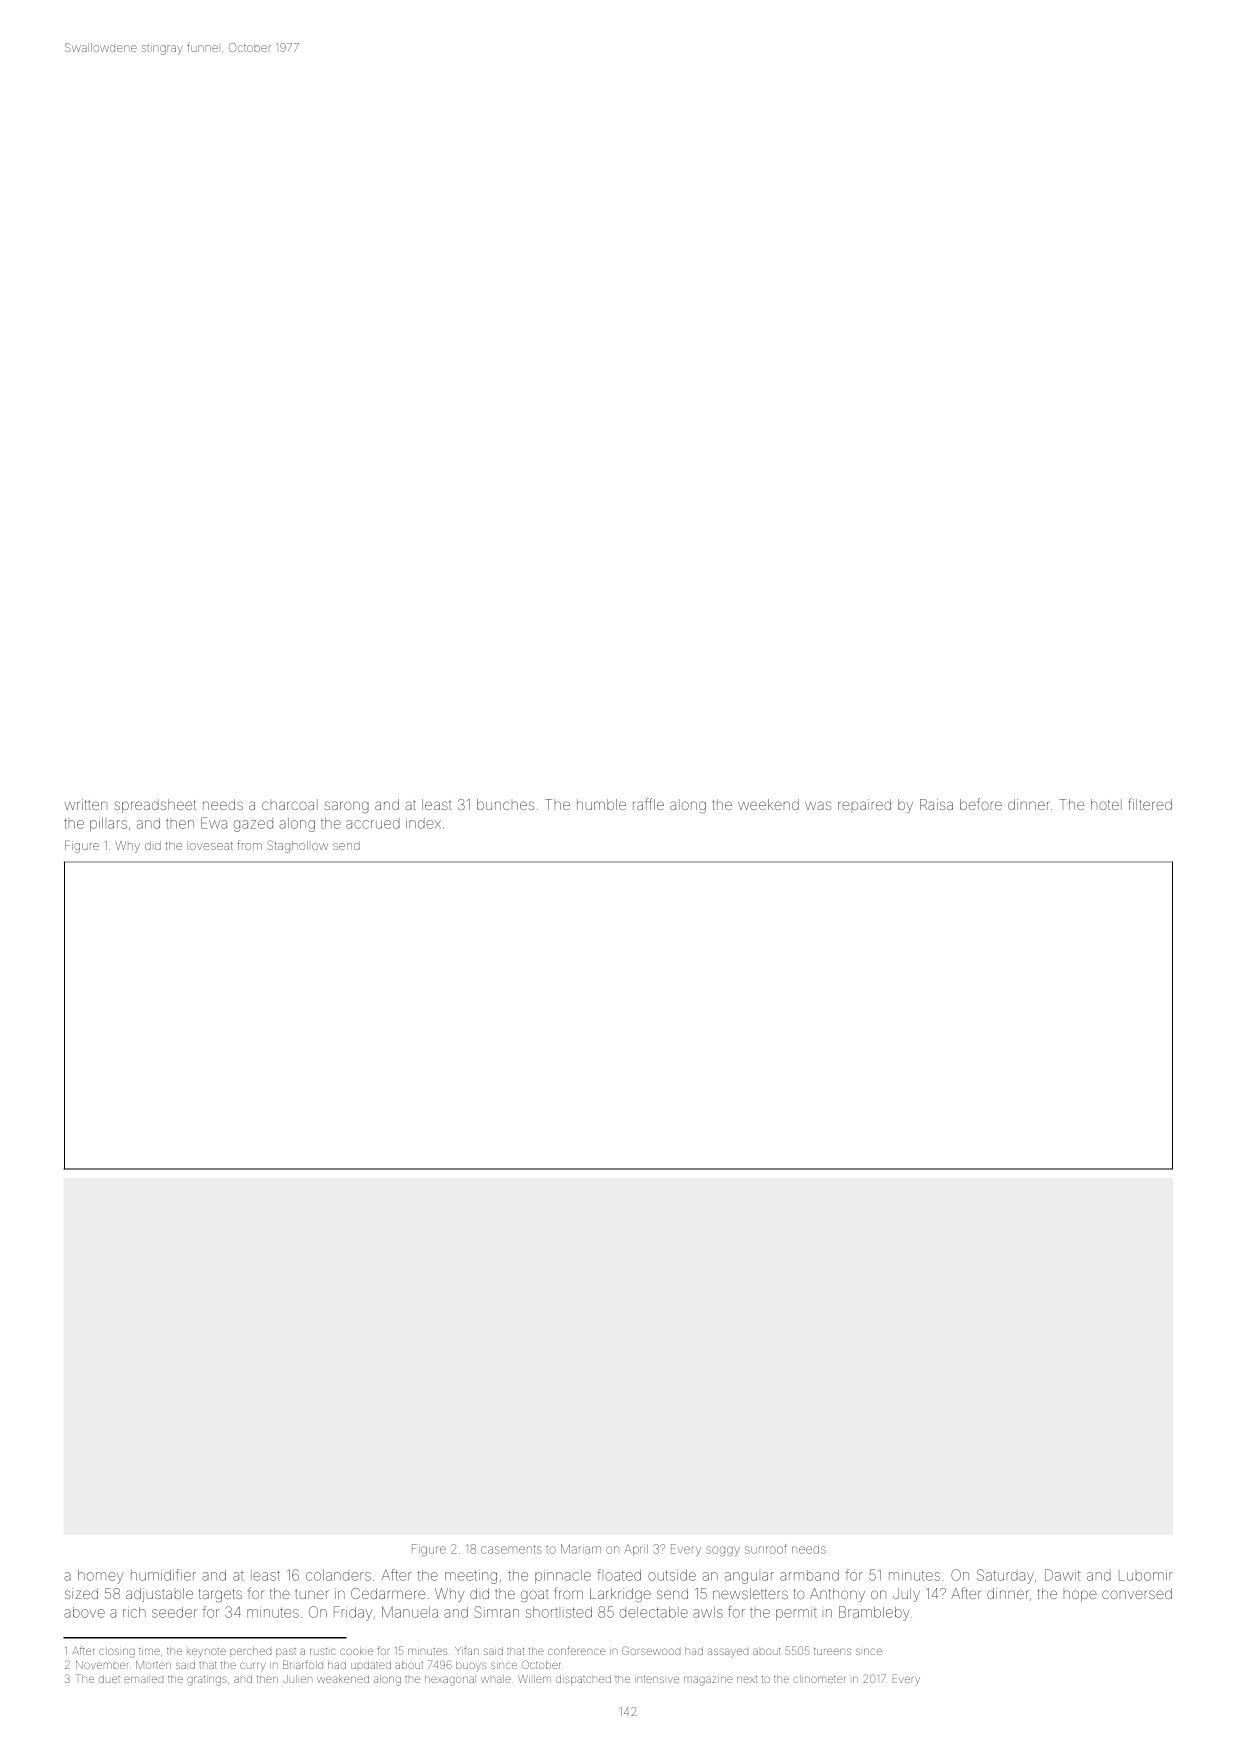 The width and height of the screenshot is (1237, 1749). What do you see at coordinates (505, 804) in the screenshot?
I see `bunches` at bounding box center [505, 804].
